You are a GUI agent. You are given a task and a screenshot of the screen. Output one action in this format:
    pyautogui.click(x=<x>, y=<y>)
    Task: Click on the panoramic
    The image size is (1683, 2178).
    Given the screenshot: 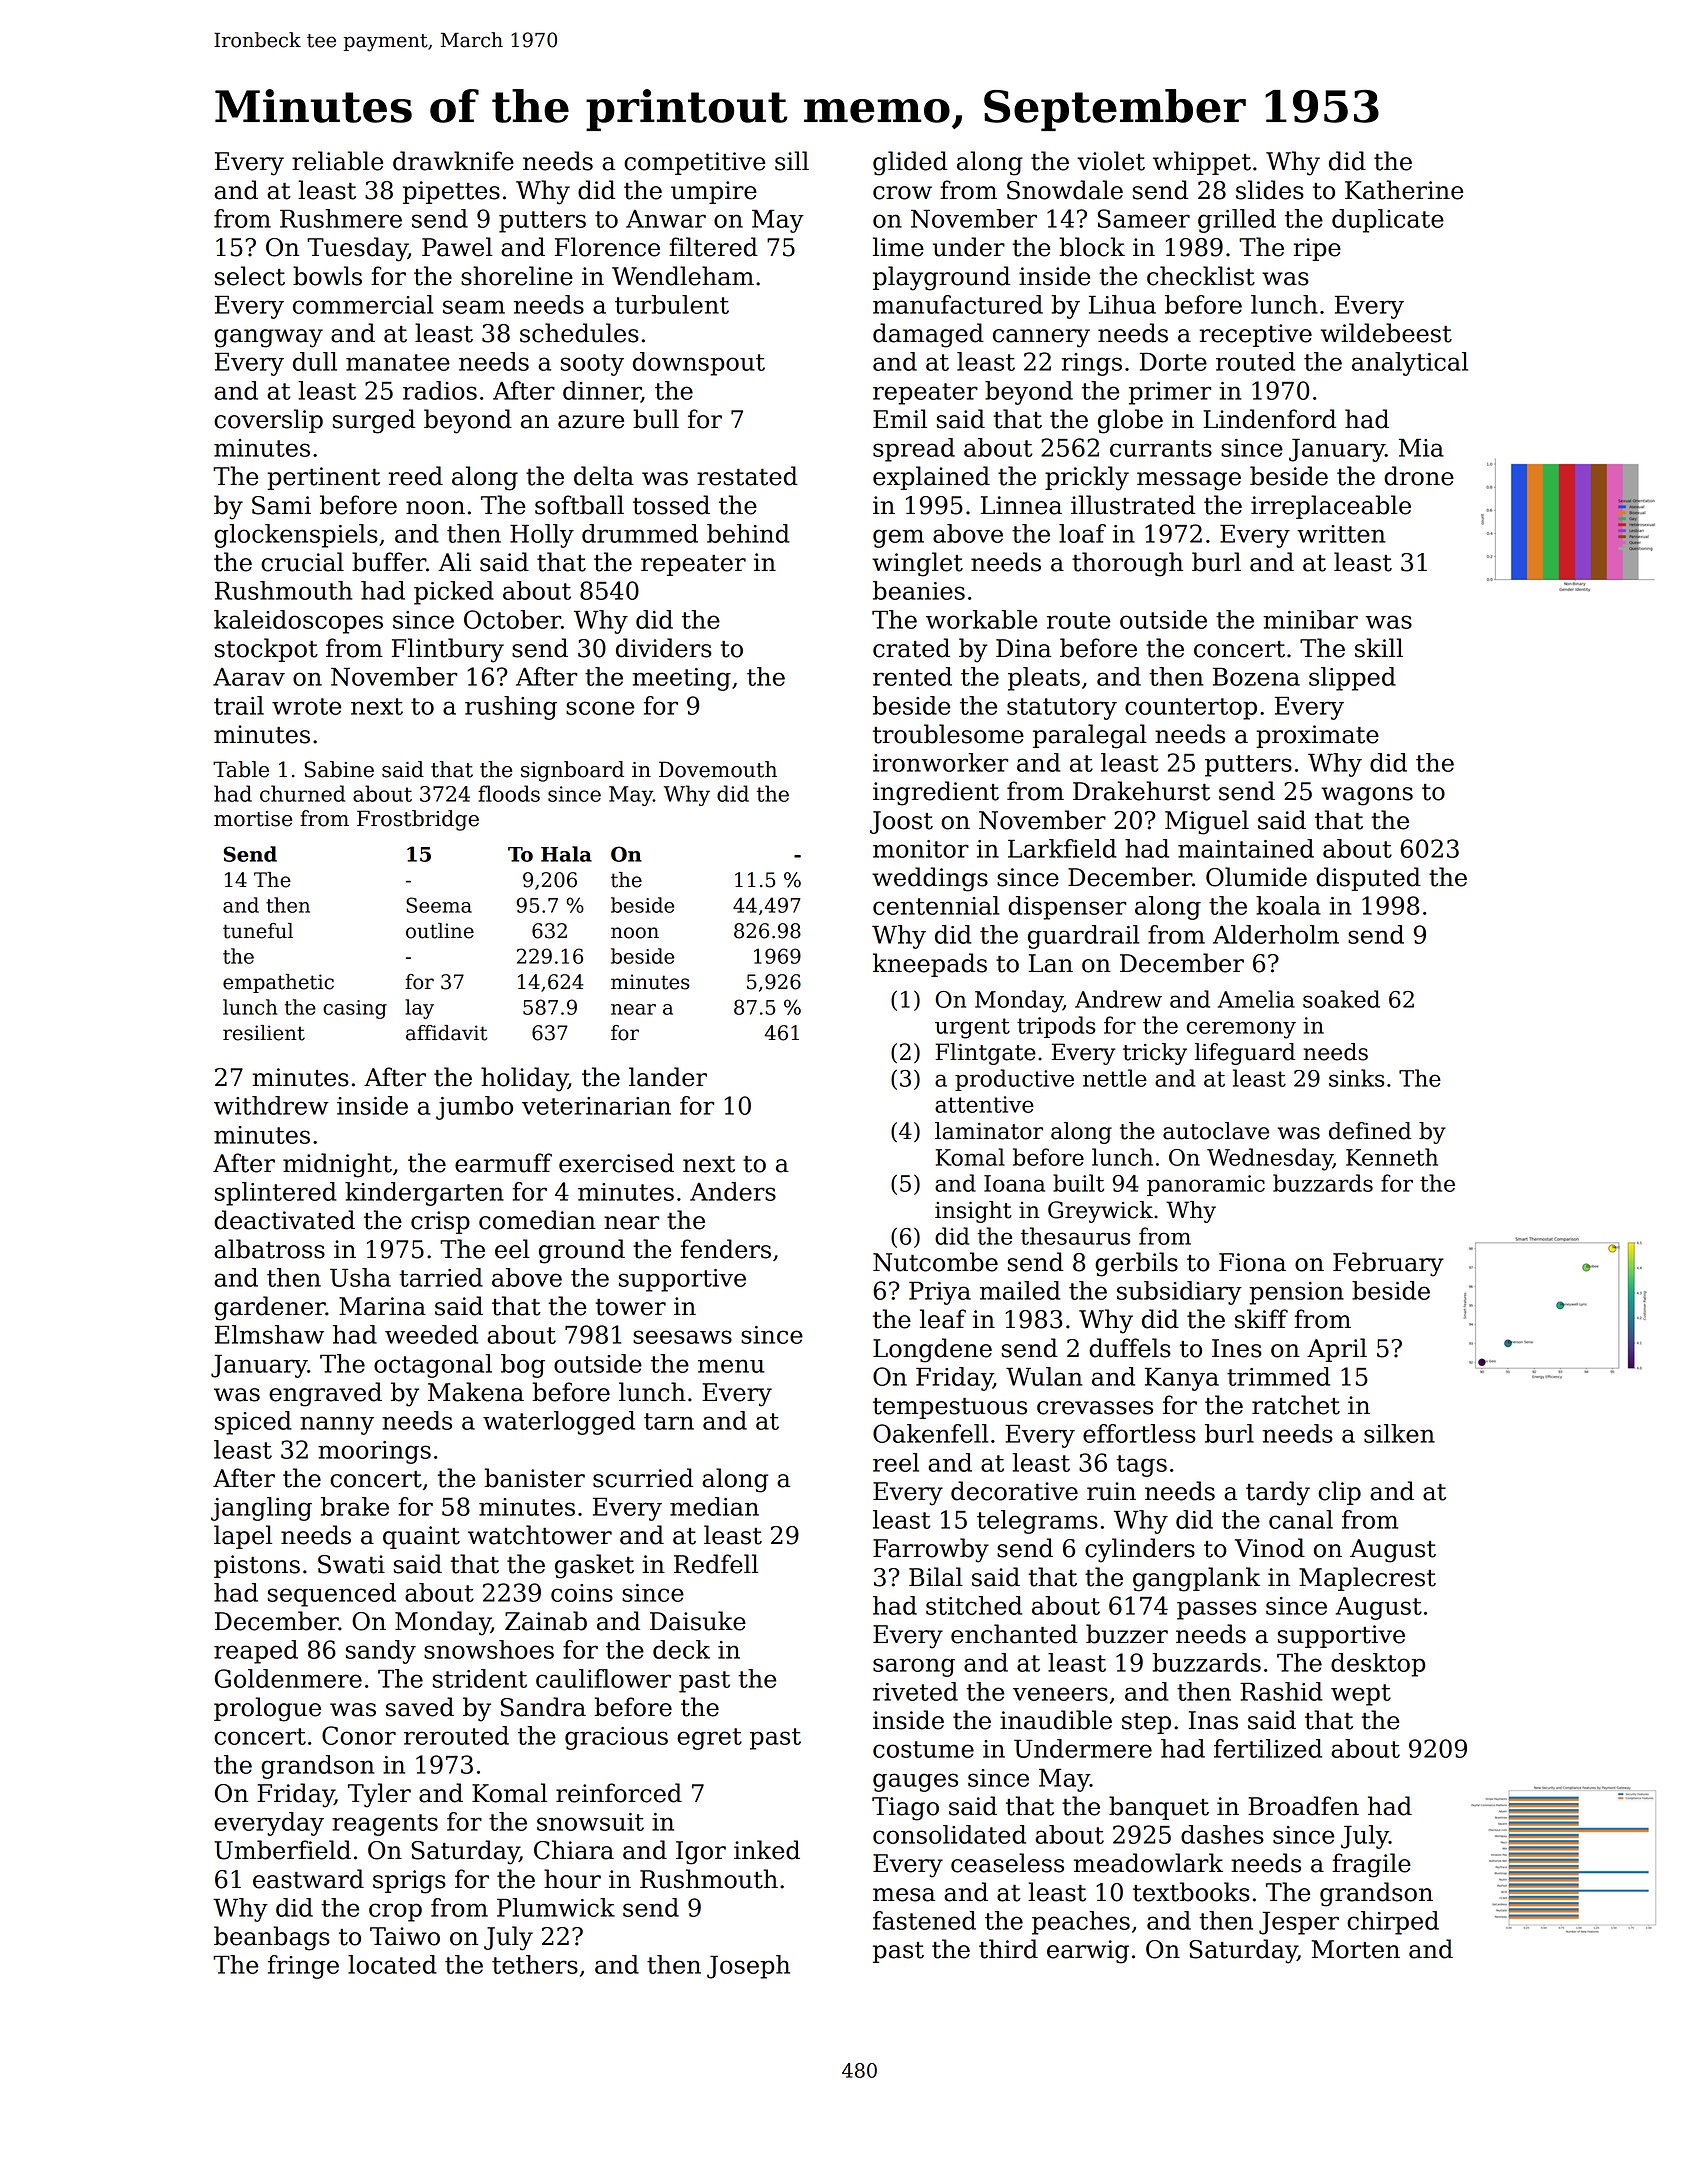 What is the action you would take?
    pyautogui.click(x=1206, y=1185)
